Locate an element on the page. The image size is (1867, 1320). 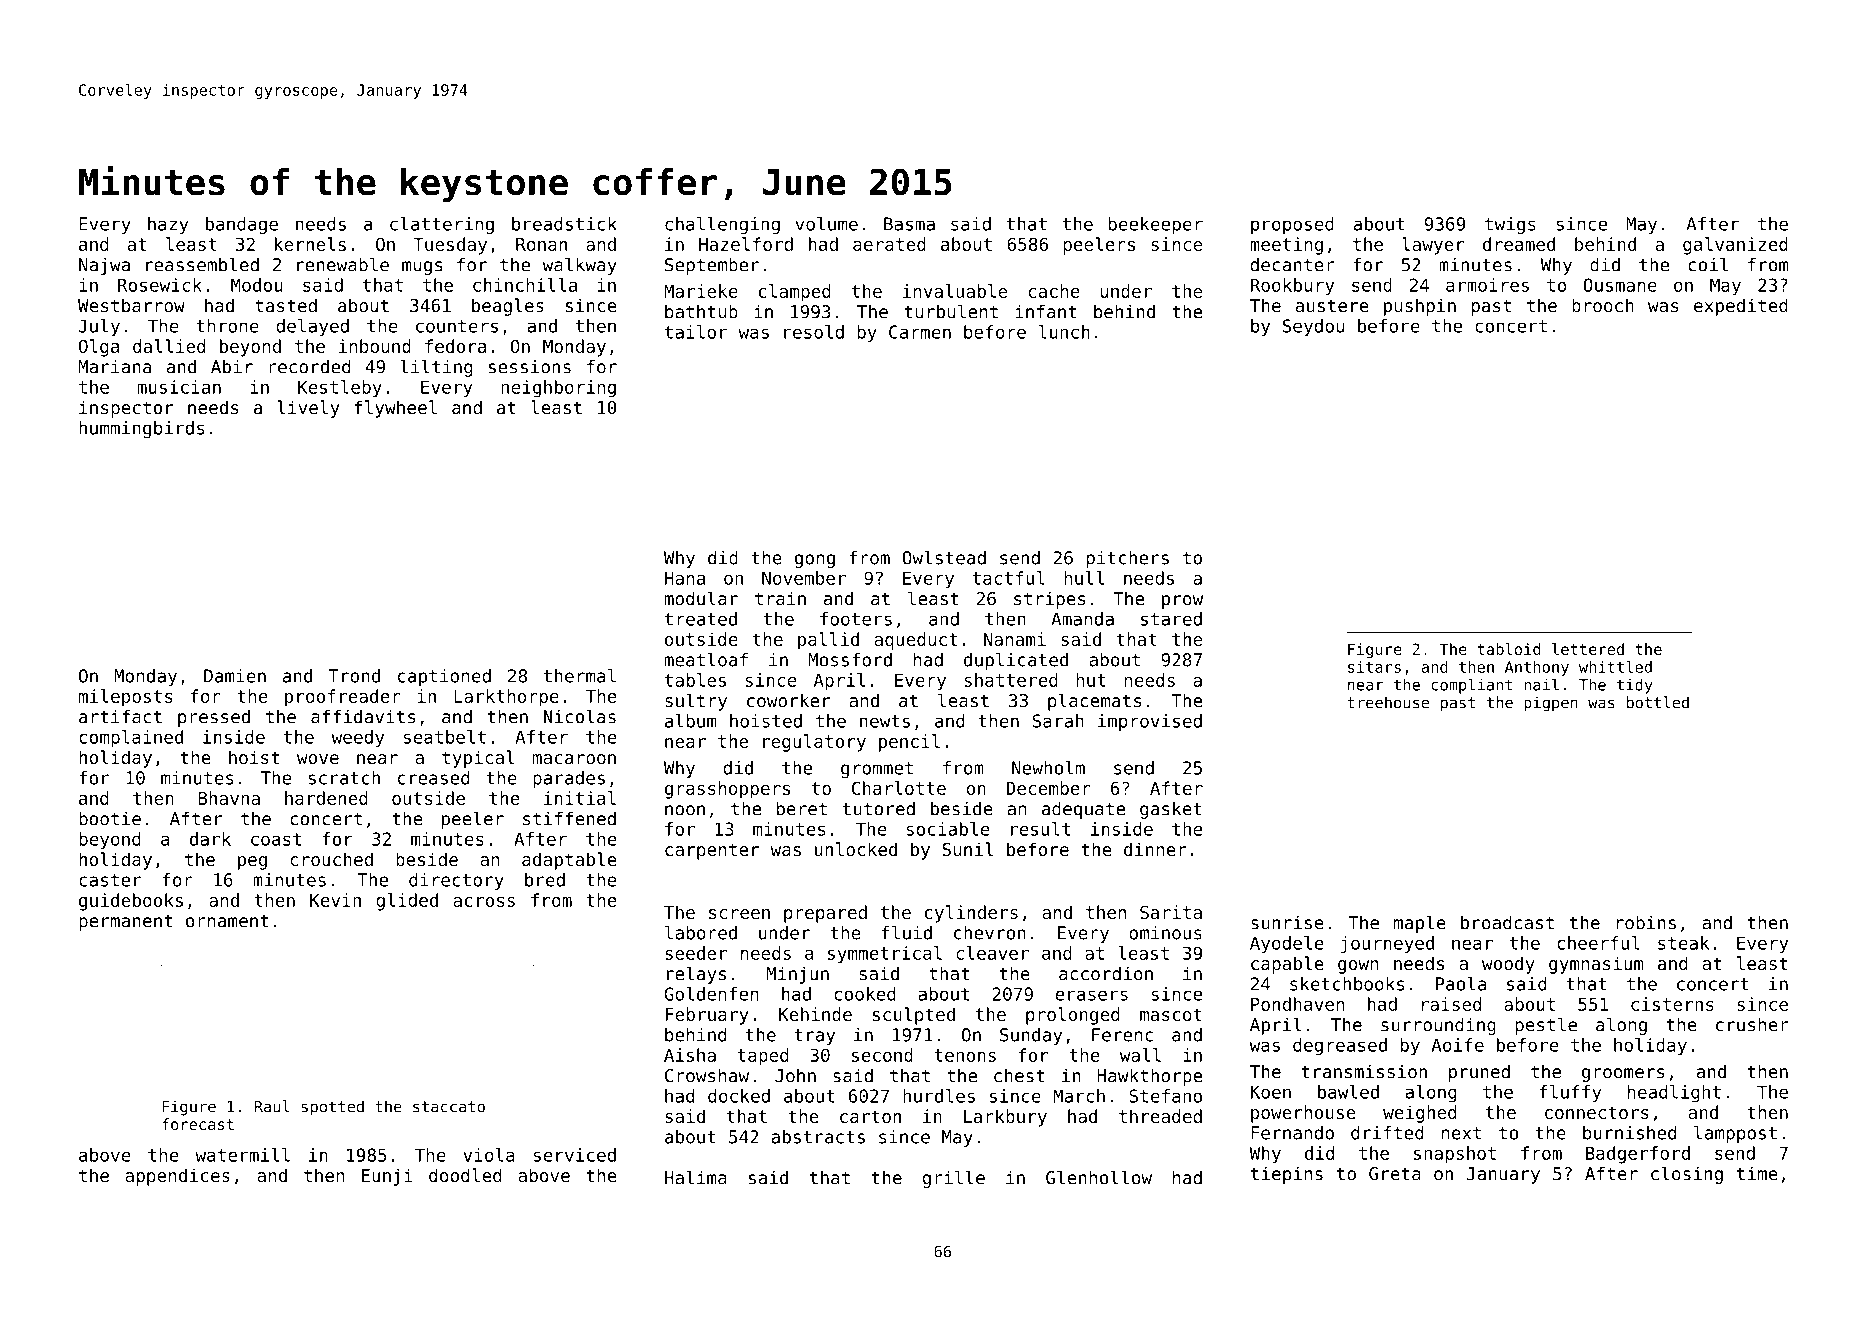
lettered is located at coordinates (1588, 649).
